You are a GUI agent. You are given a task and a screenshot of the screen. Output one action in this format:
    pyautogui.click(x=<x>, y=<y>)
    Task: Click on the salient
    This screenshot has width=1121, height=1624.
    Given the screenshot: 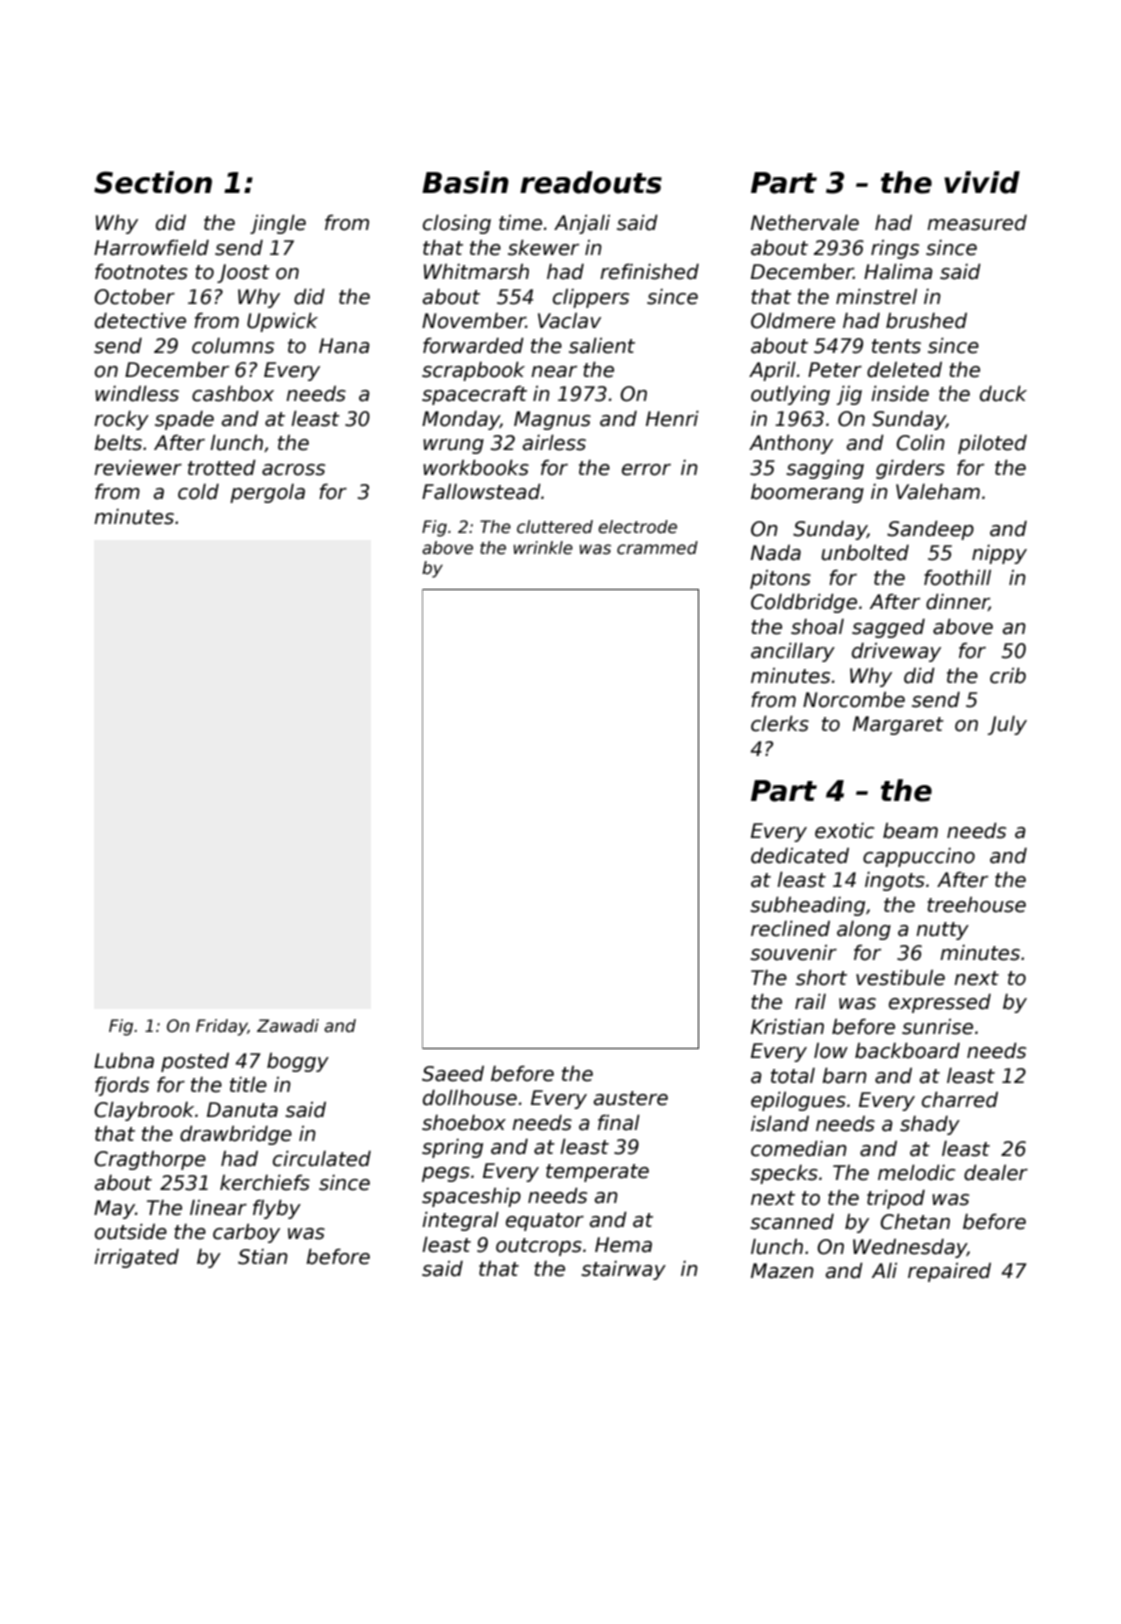 What is the action you would take?
    pyautogui.click(x=602, y=346)
